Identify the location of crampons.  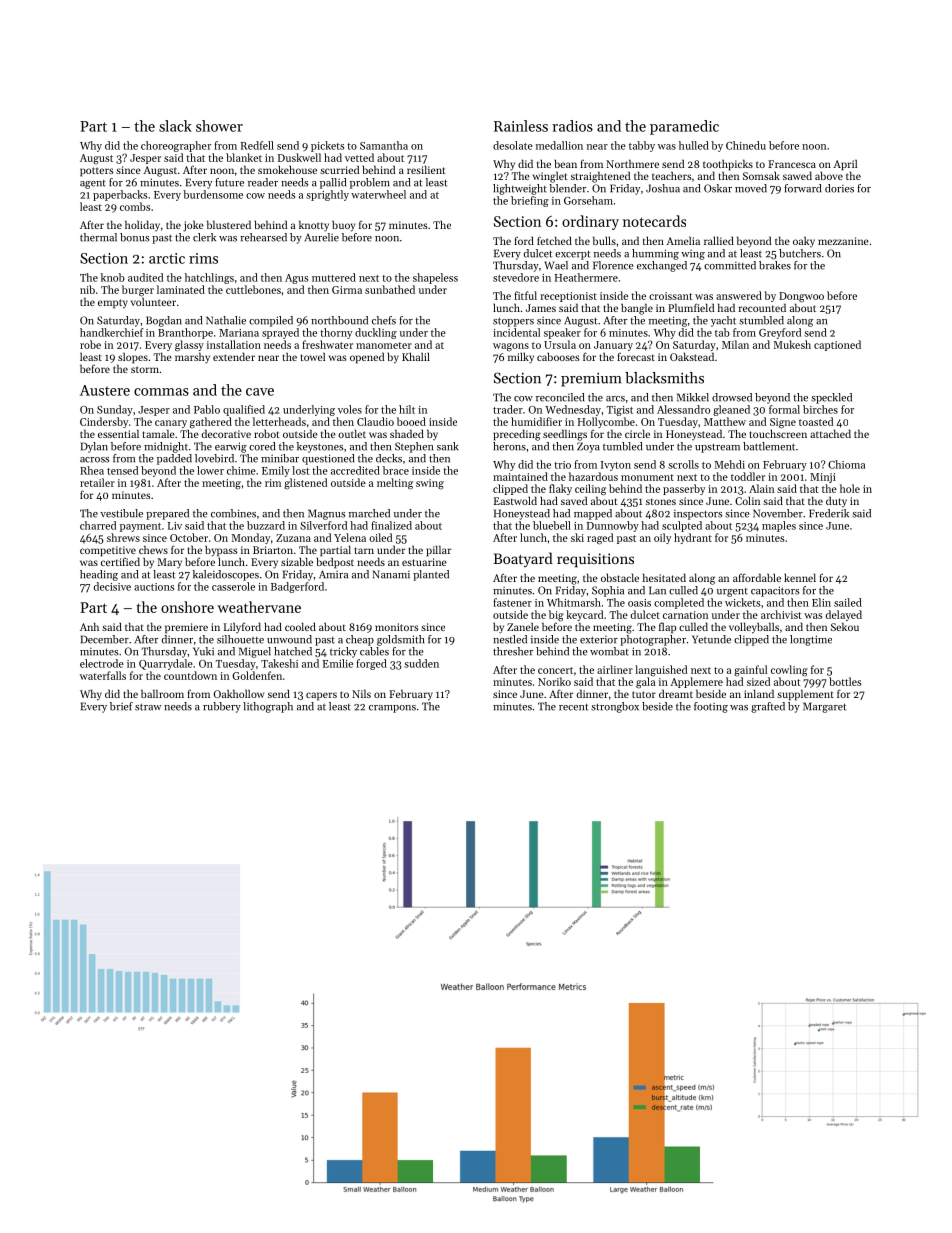
(392, 709).
